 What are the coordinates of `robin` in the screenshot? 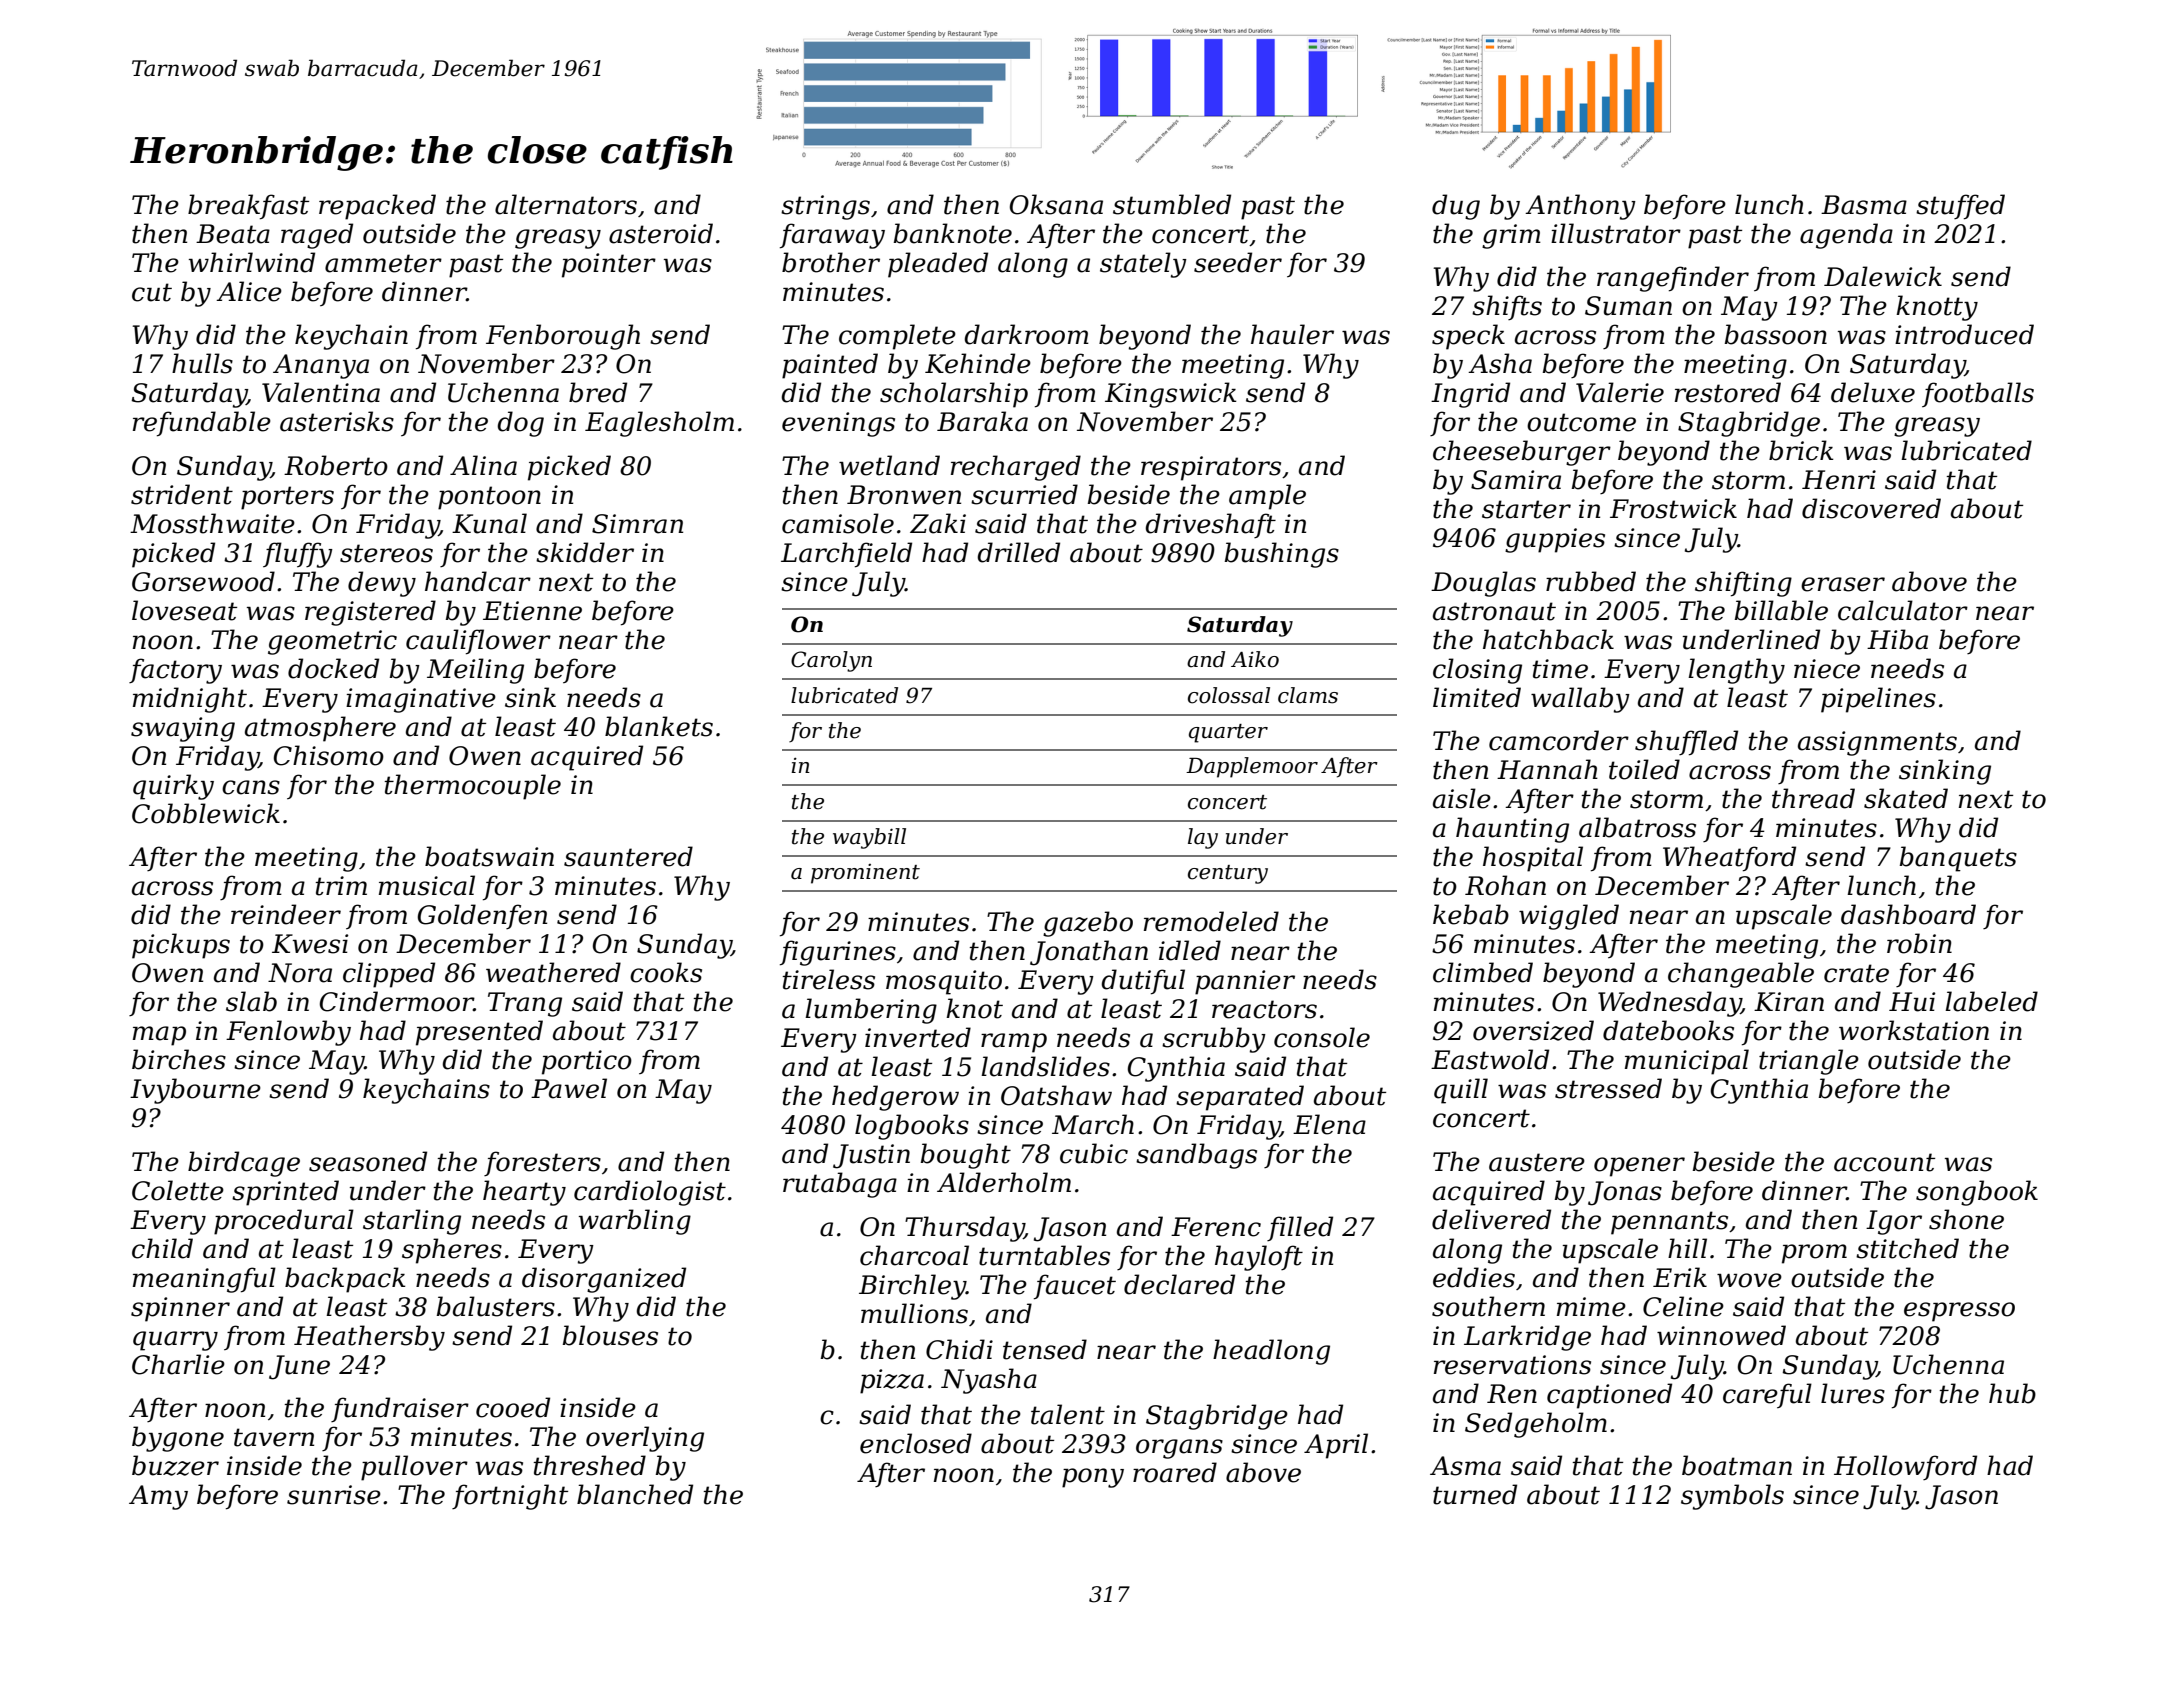 It's located at (1919, 943).
